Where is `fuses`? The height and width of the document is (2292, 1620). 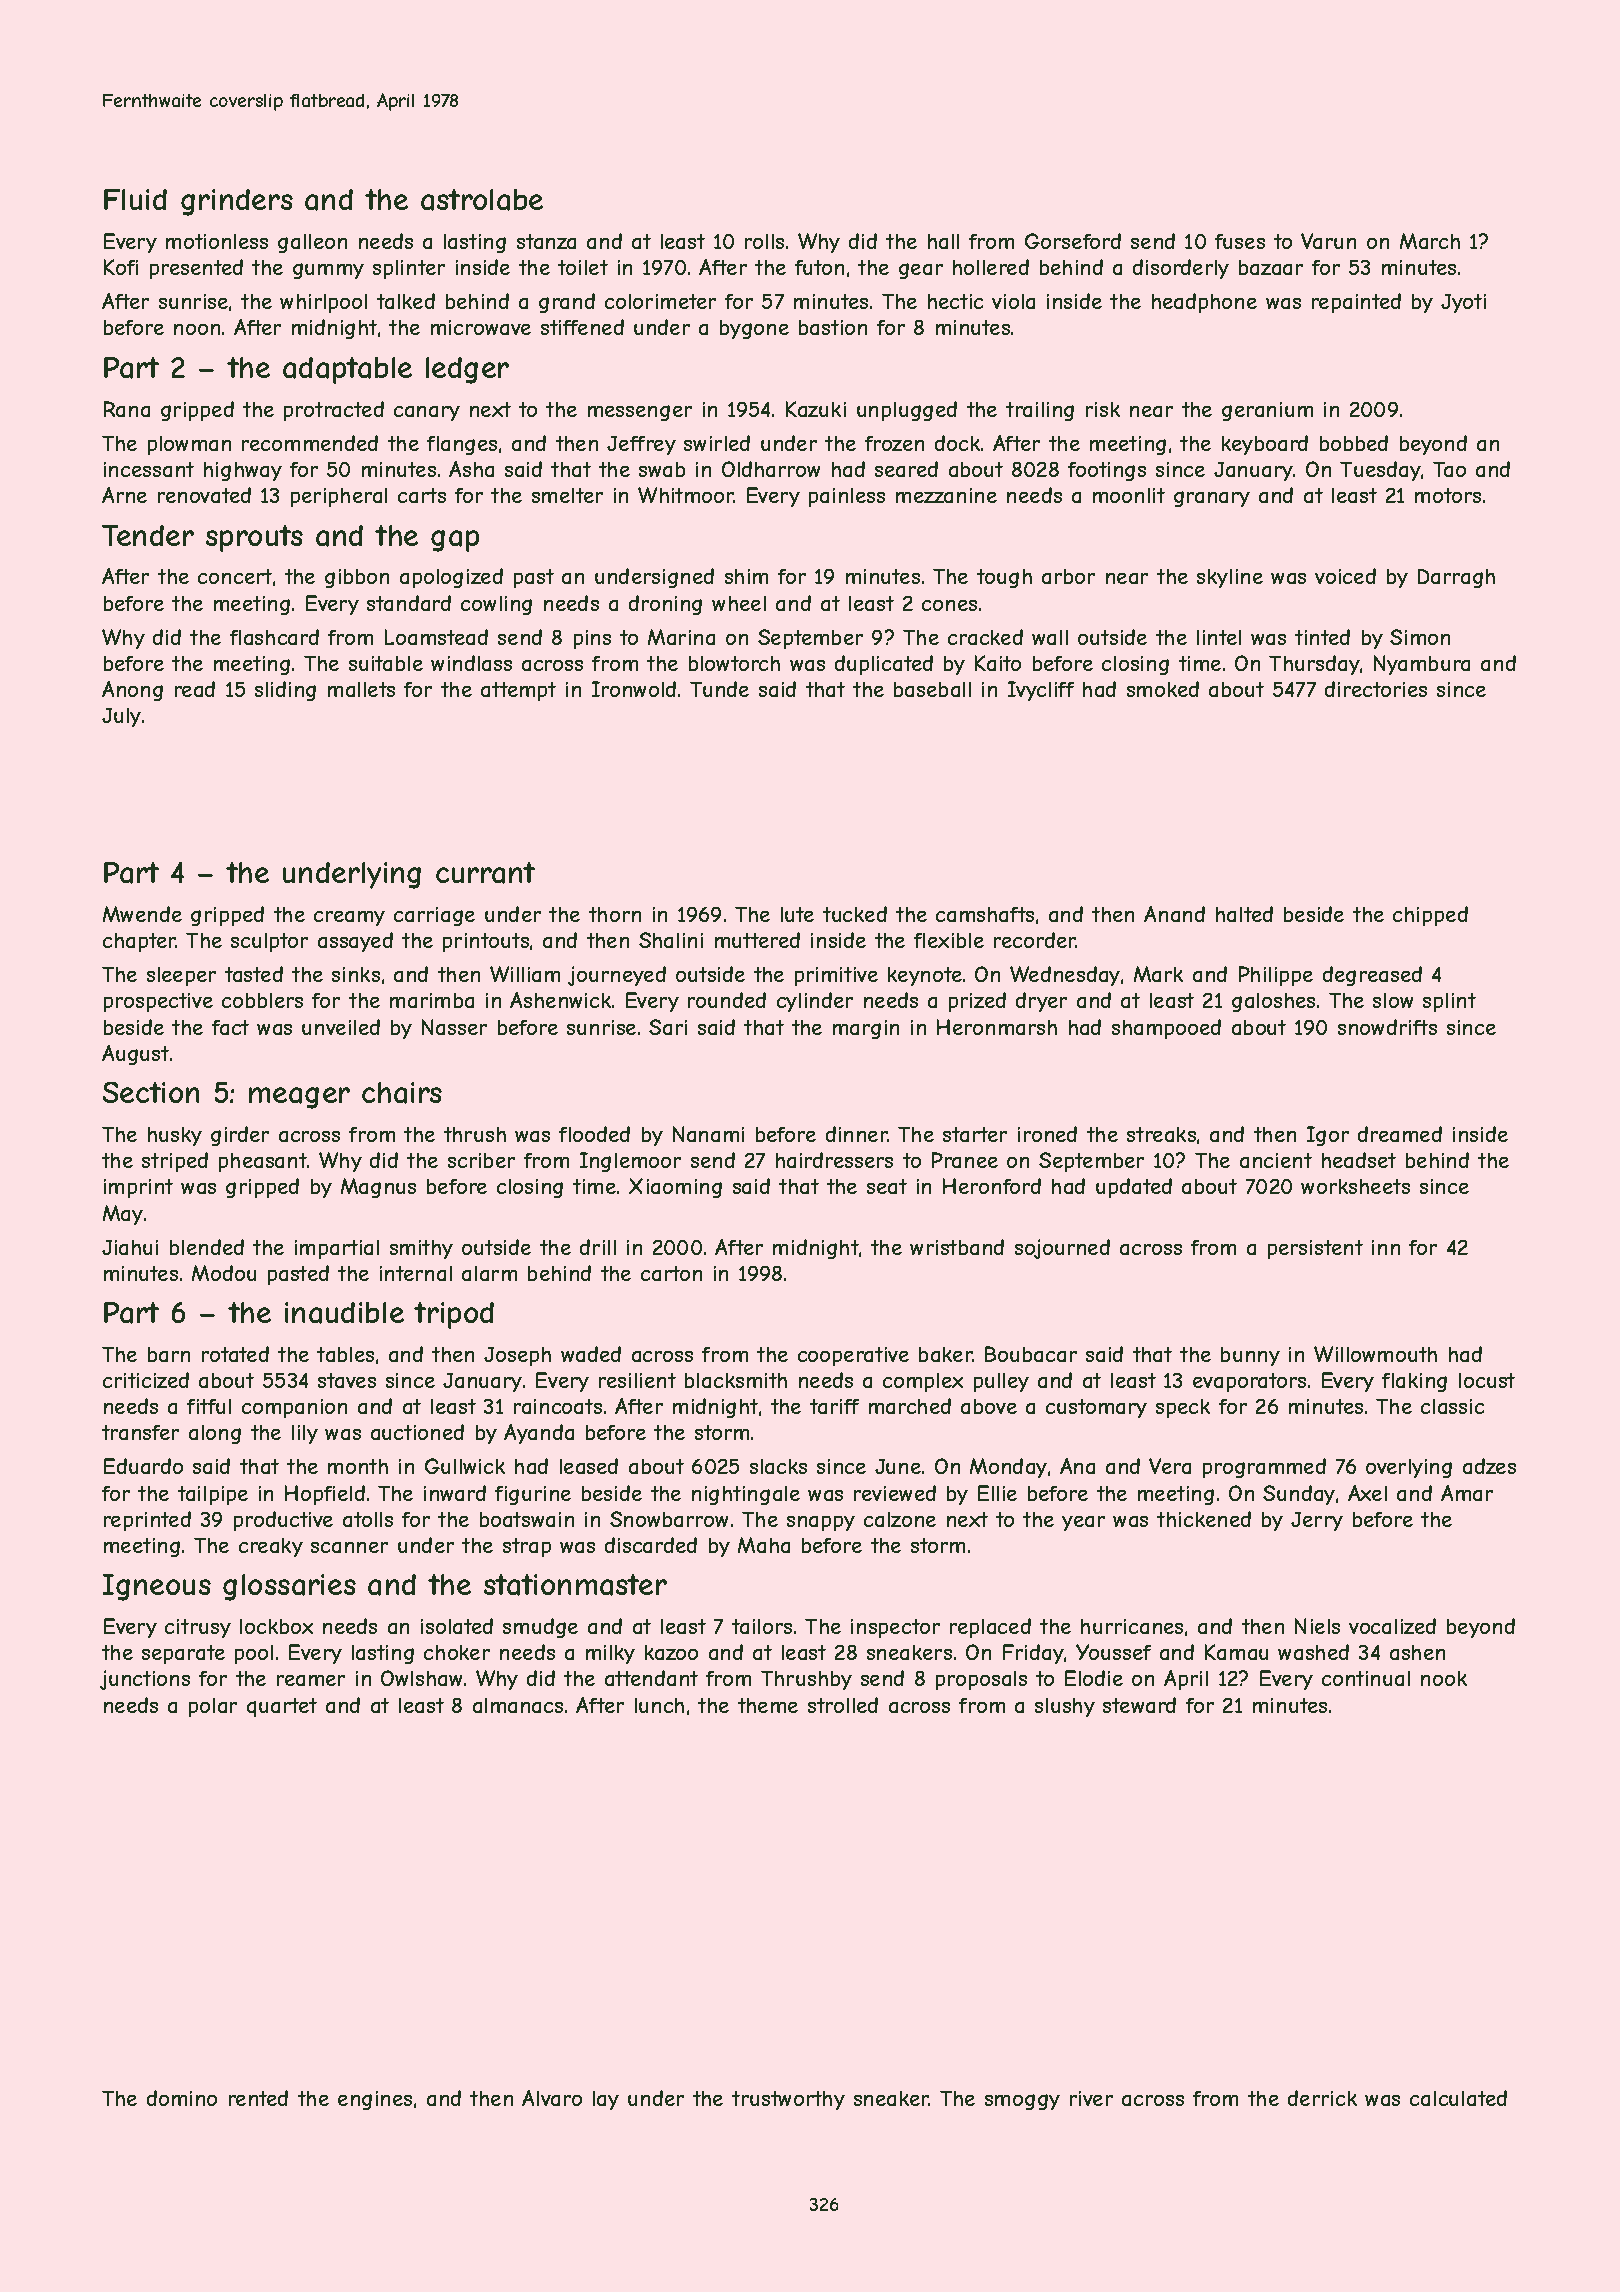 fuses is located at coordinates (1240, 241).
